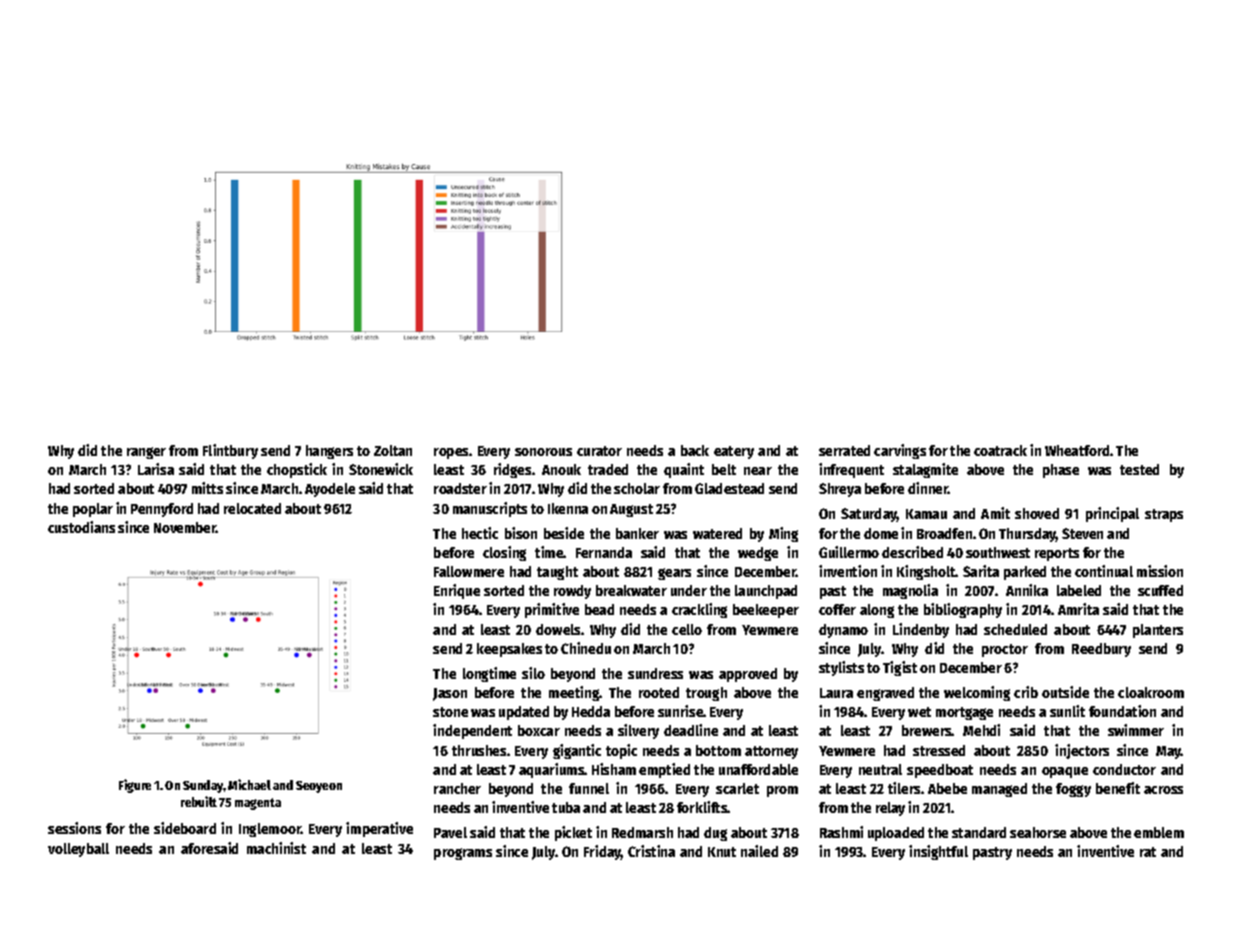 This screenshot has height=952, width=1233. I want to click on Michael, so click(249, 784).
